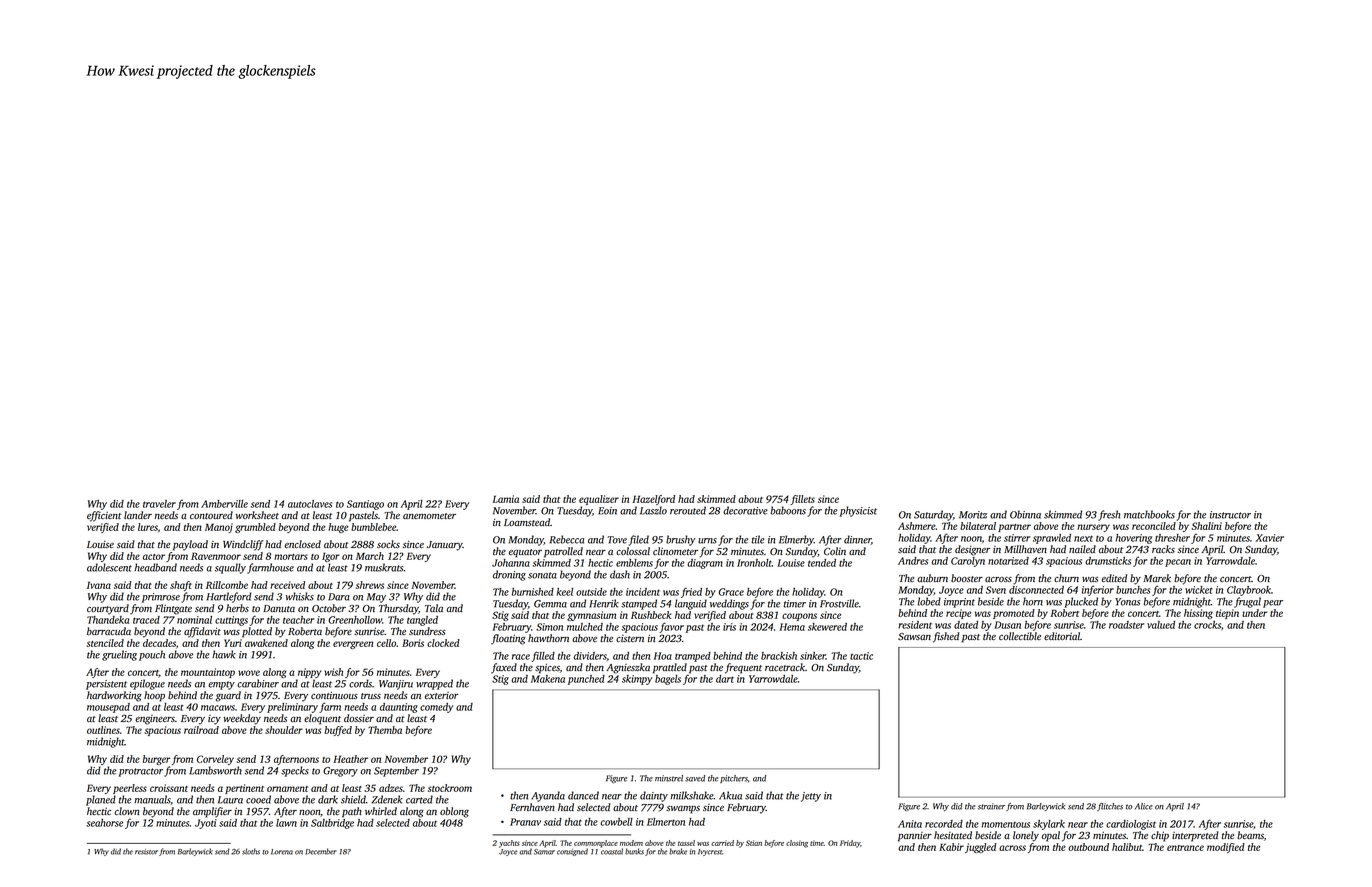 Image resolution: width=1372 pixels, height=887 pixels. I want to click on lures, so click(148, 527).
